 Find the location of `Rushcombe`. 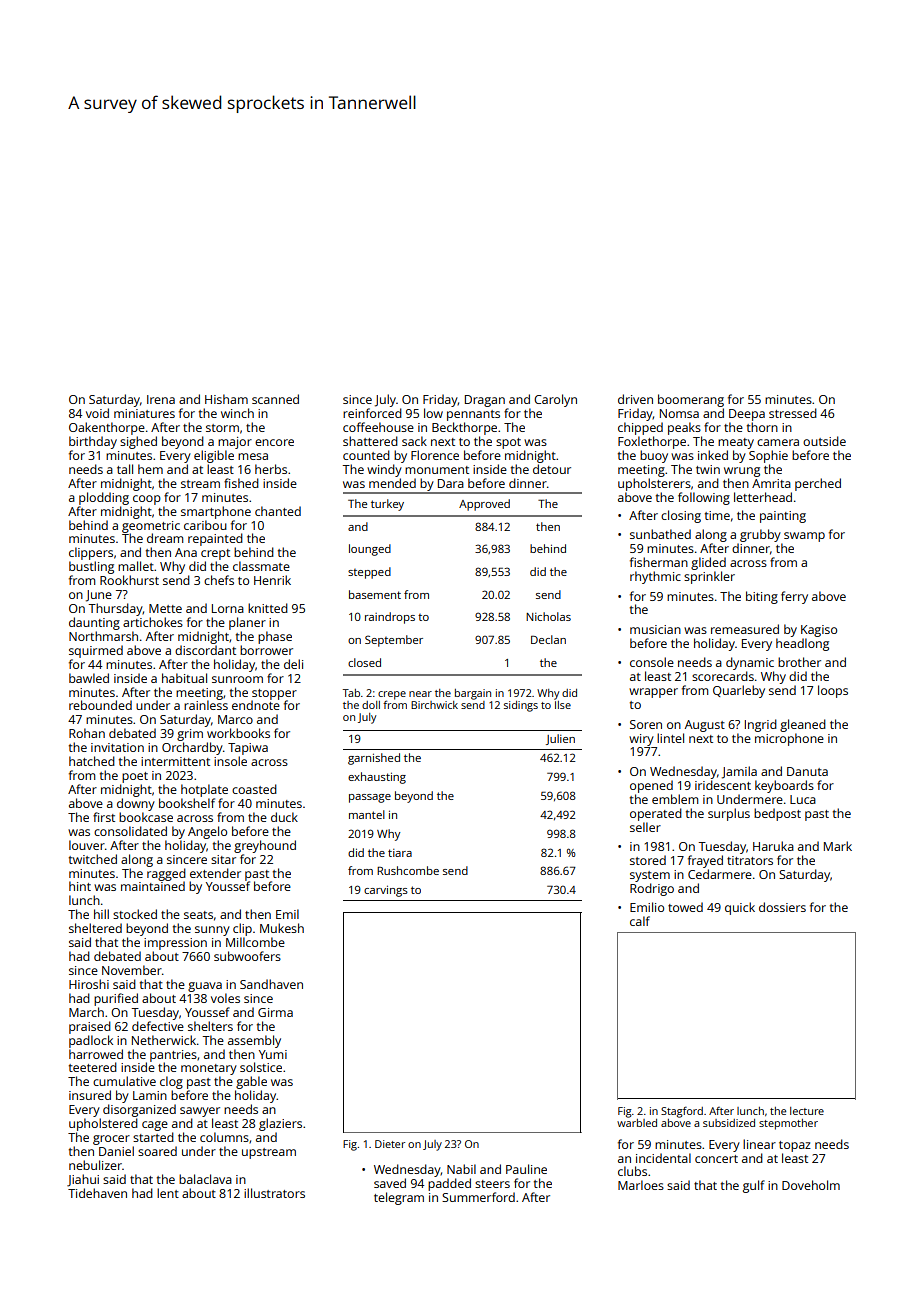

Rushcombe is located at coordinates (408, 870).
